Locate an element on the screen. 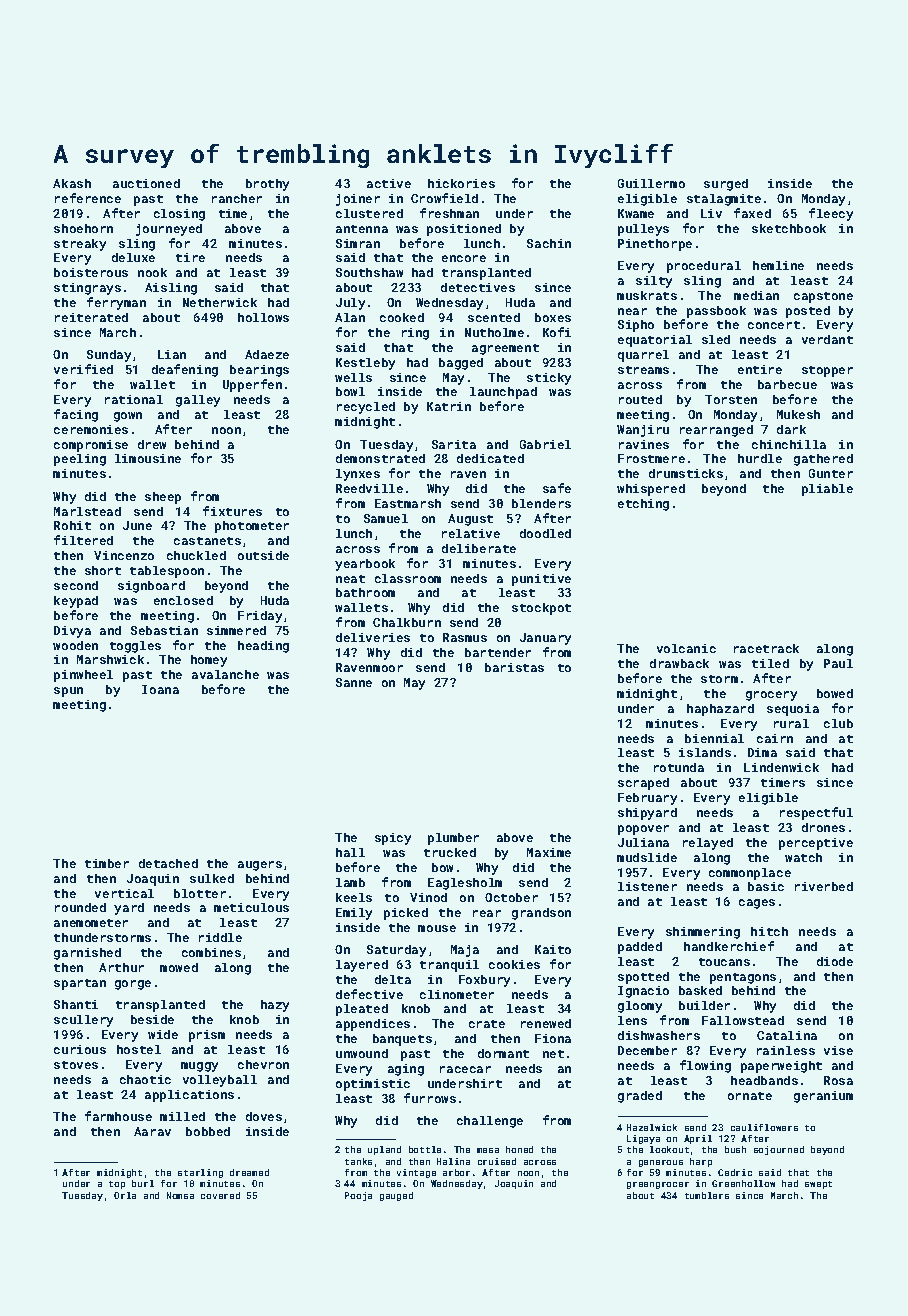 This screenshot has width=908, height=1316. antenna is located at coordinates (362, 229).
